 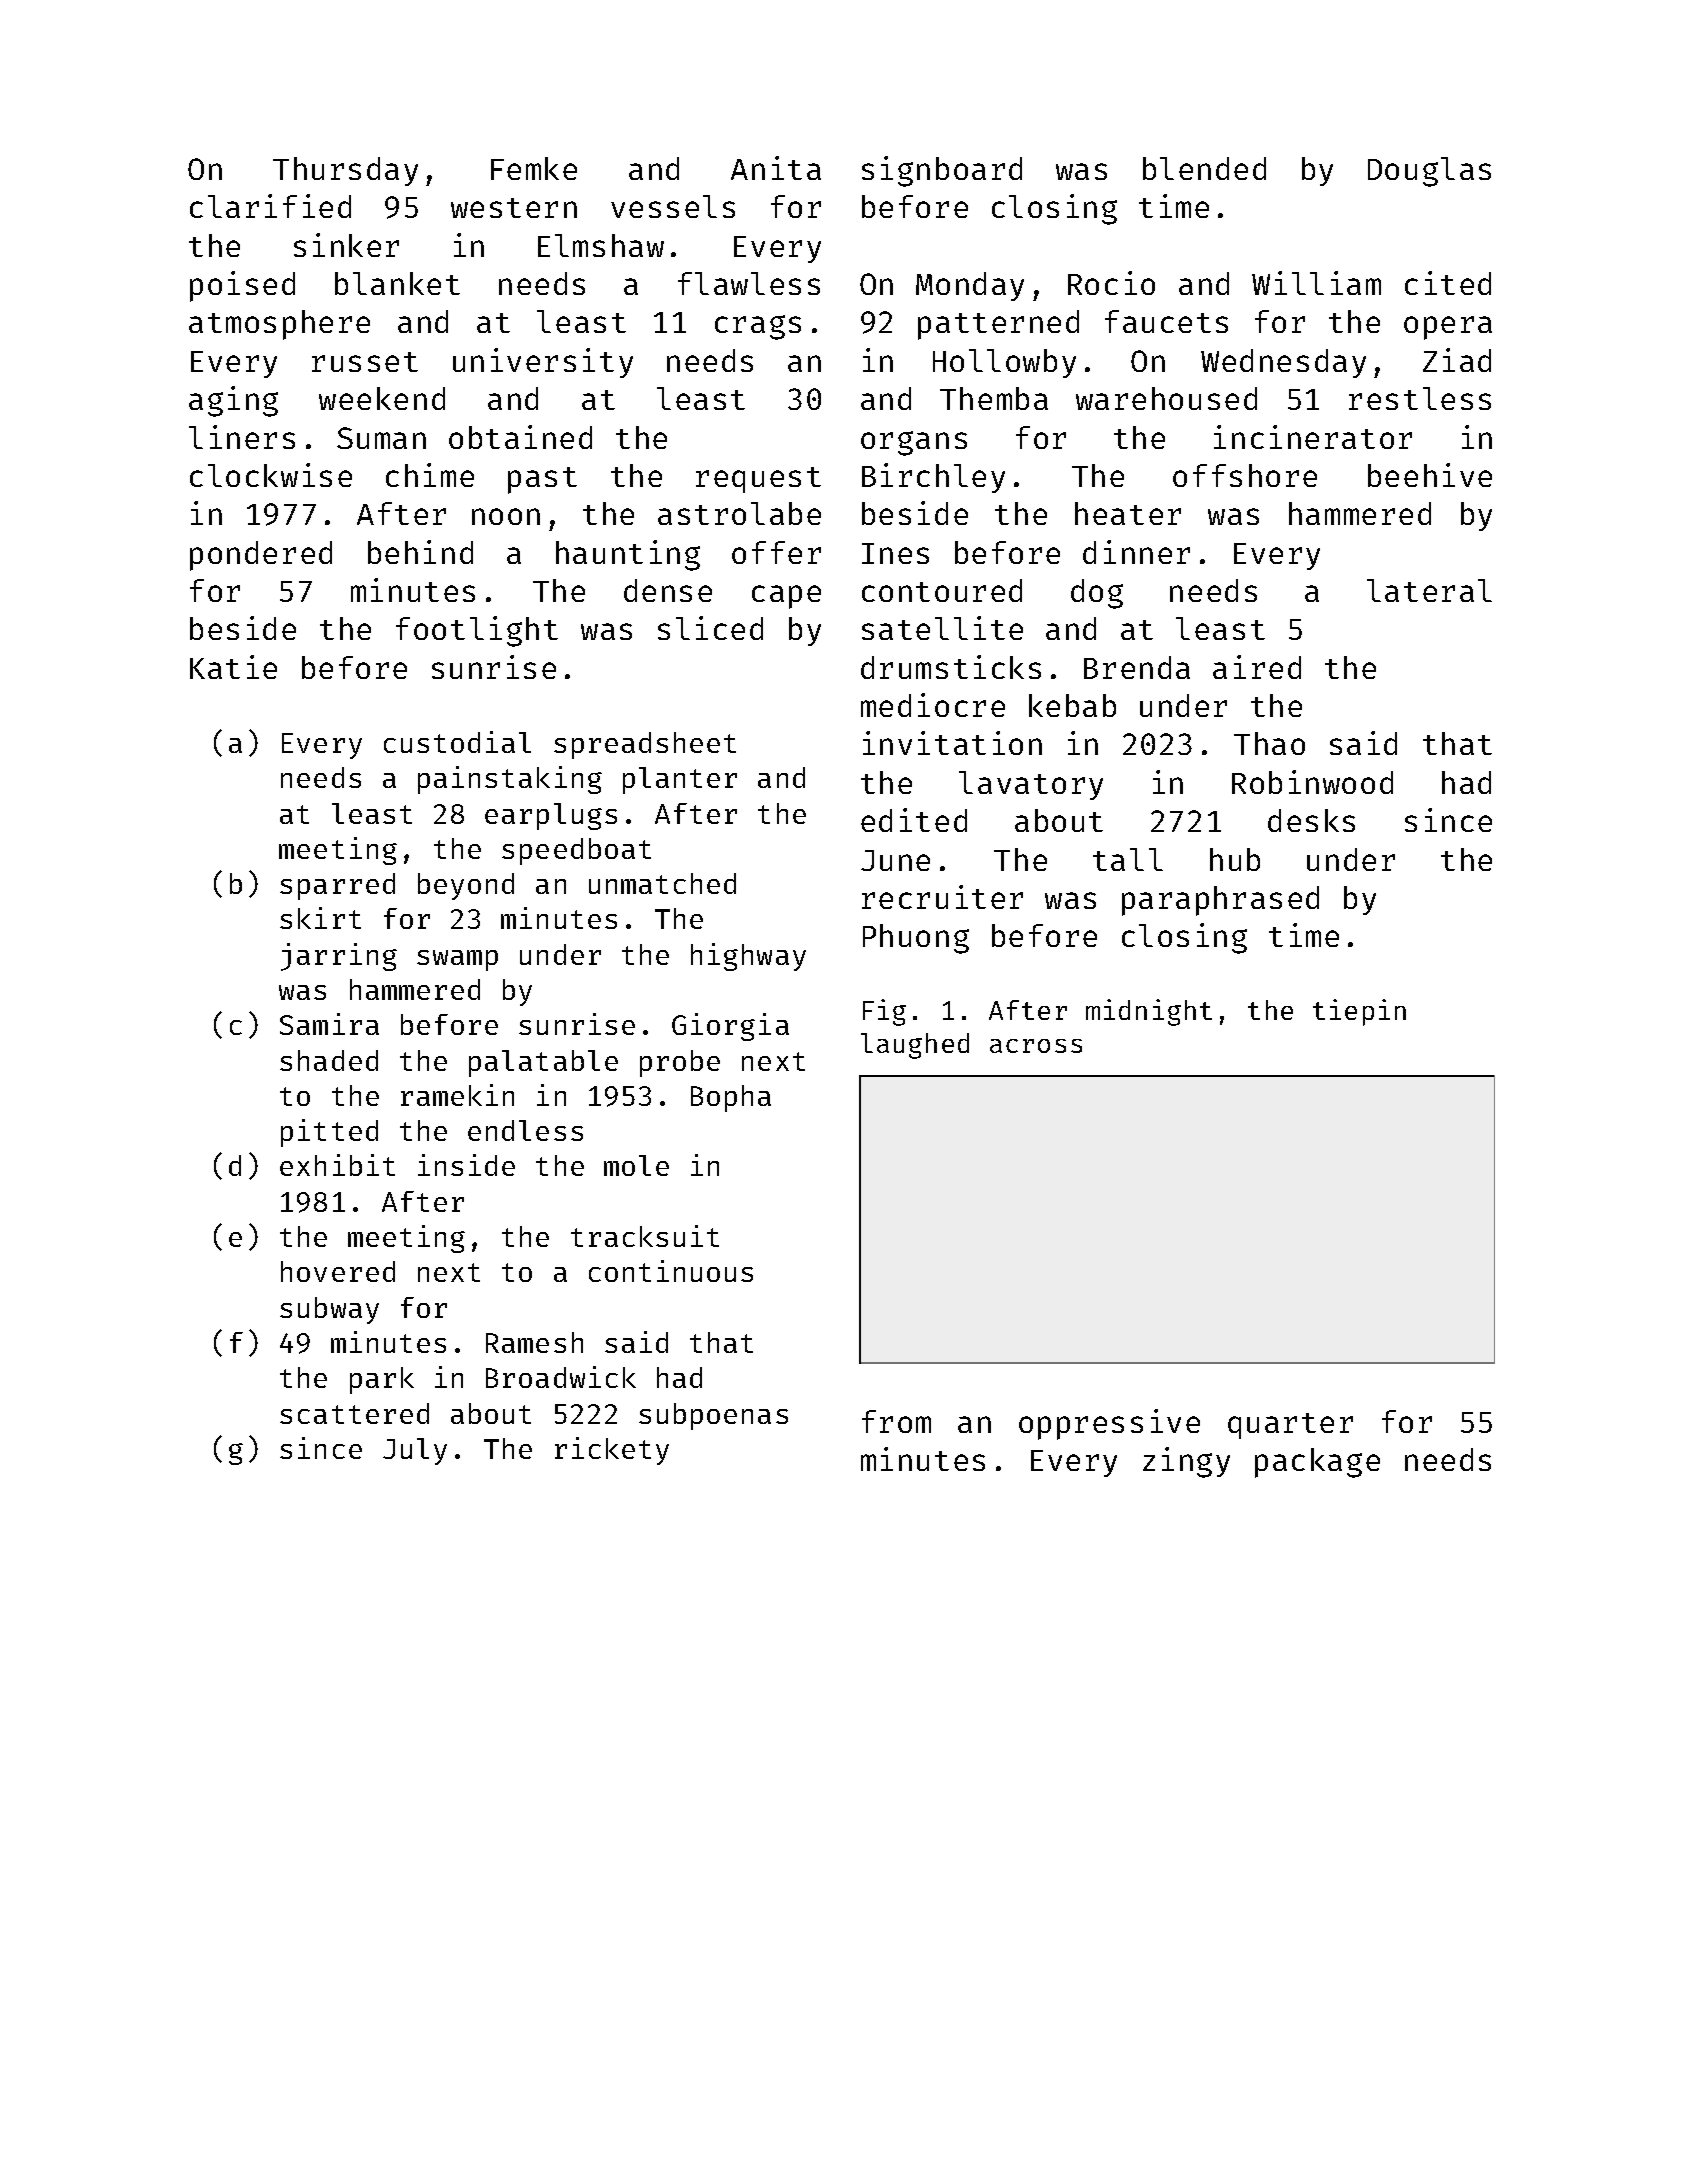 I want to click on continuous, so click(x=671, y=1271).
